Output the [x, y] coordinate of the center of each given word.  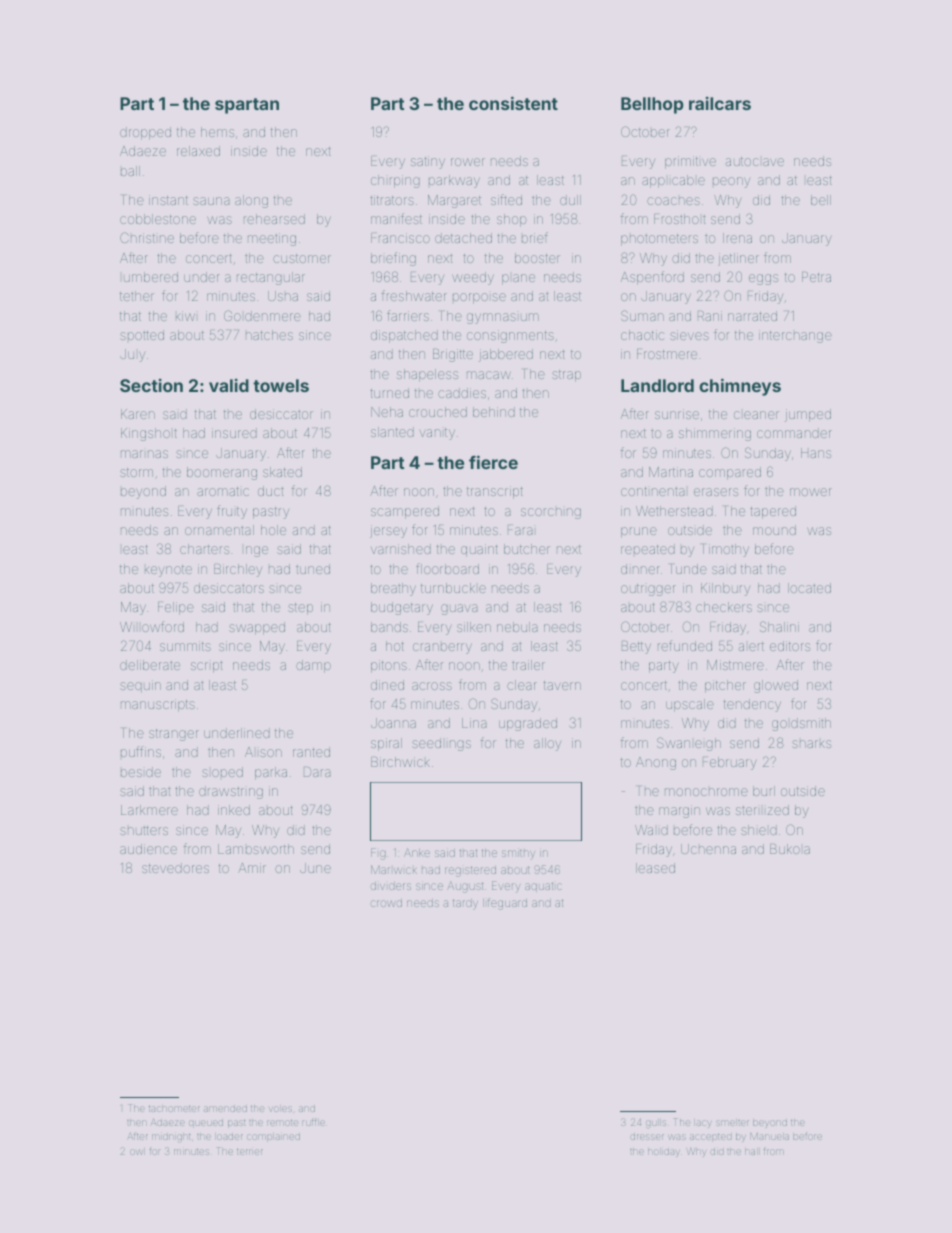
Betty [636, 647]
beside [141, 772]
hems [217, 132]
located [809, 588]
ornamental [219, 530]
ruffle [313, 1123]
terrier [250, 1152]
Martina [671, 472]
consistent [513, 103]
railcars [720, 103]
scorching [551, 513]
